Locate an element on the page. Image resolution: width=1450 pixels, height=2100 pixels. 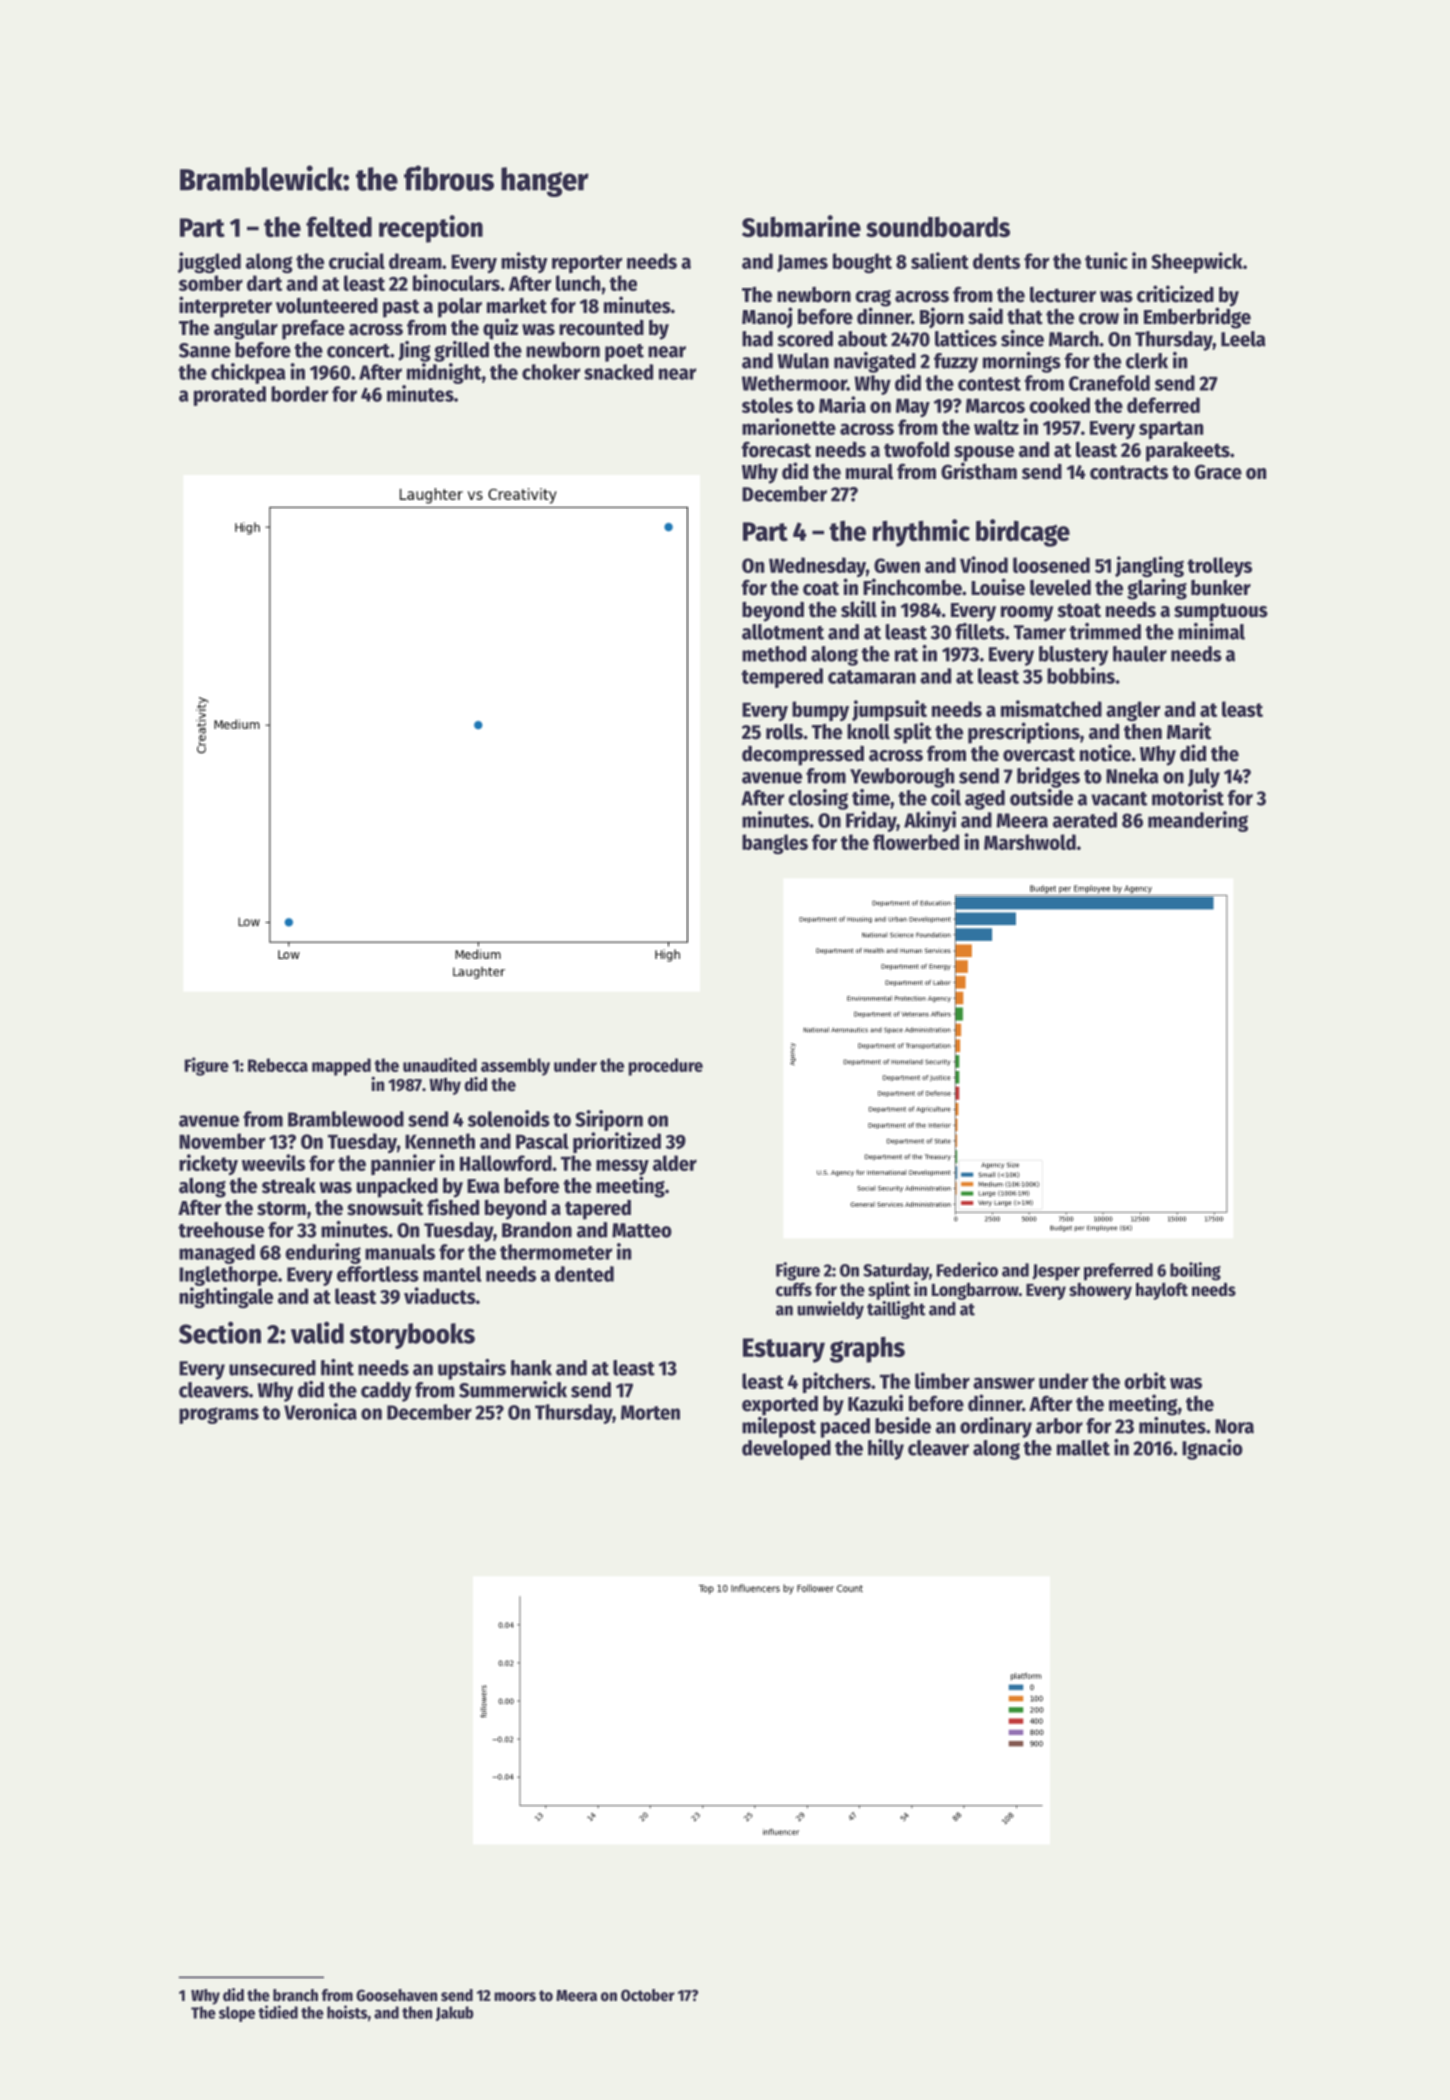
Jesper is located at coordinates (1056, 1272).
